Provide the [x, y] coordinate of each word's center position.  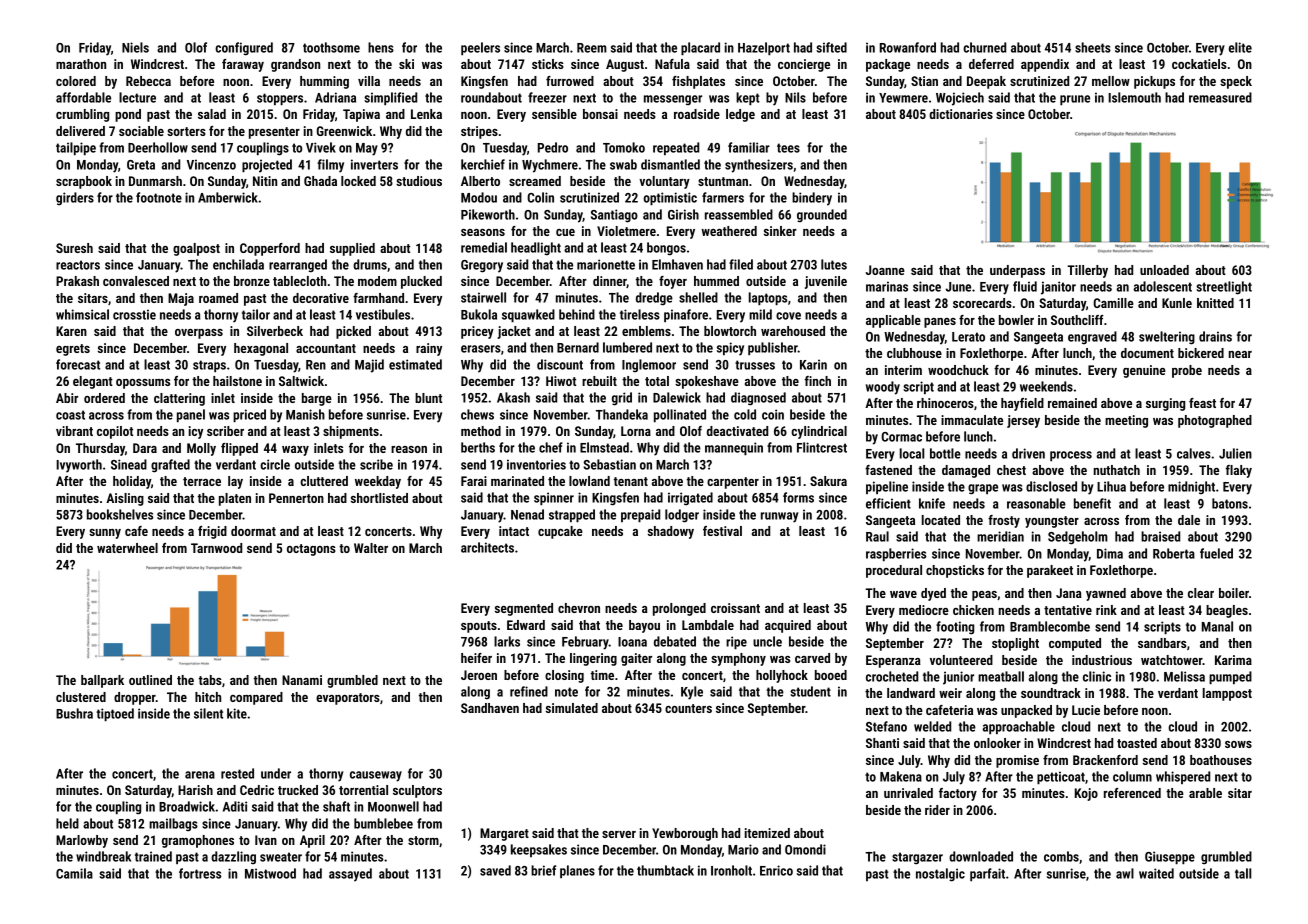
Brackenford [1105, 760]
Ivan [266, 840]
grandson [295, 65]
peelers [480, 48]
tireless [640, 314]
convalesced [136, 281]
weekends [1046, 386]
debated [675, 641]
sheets [1093, 47]
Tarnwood [216, 548]
